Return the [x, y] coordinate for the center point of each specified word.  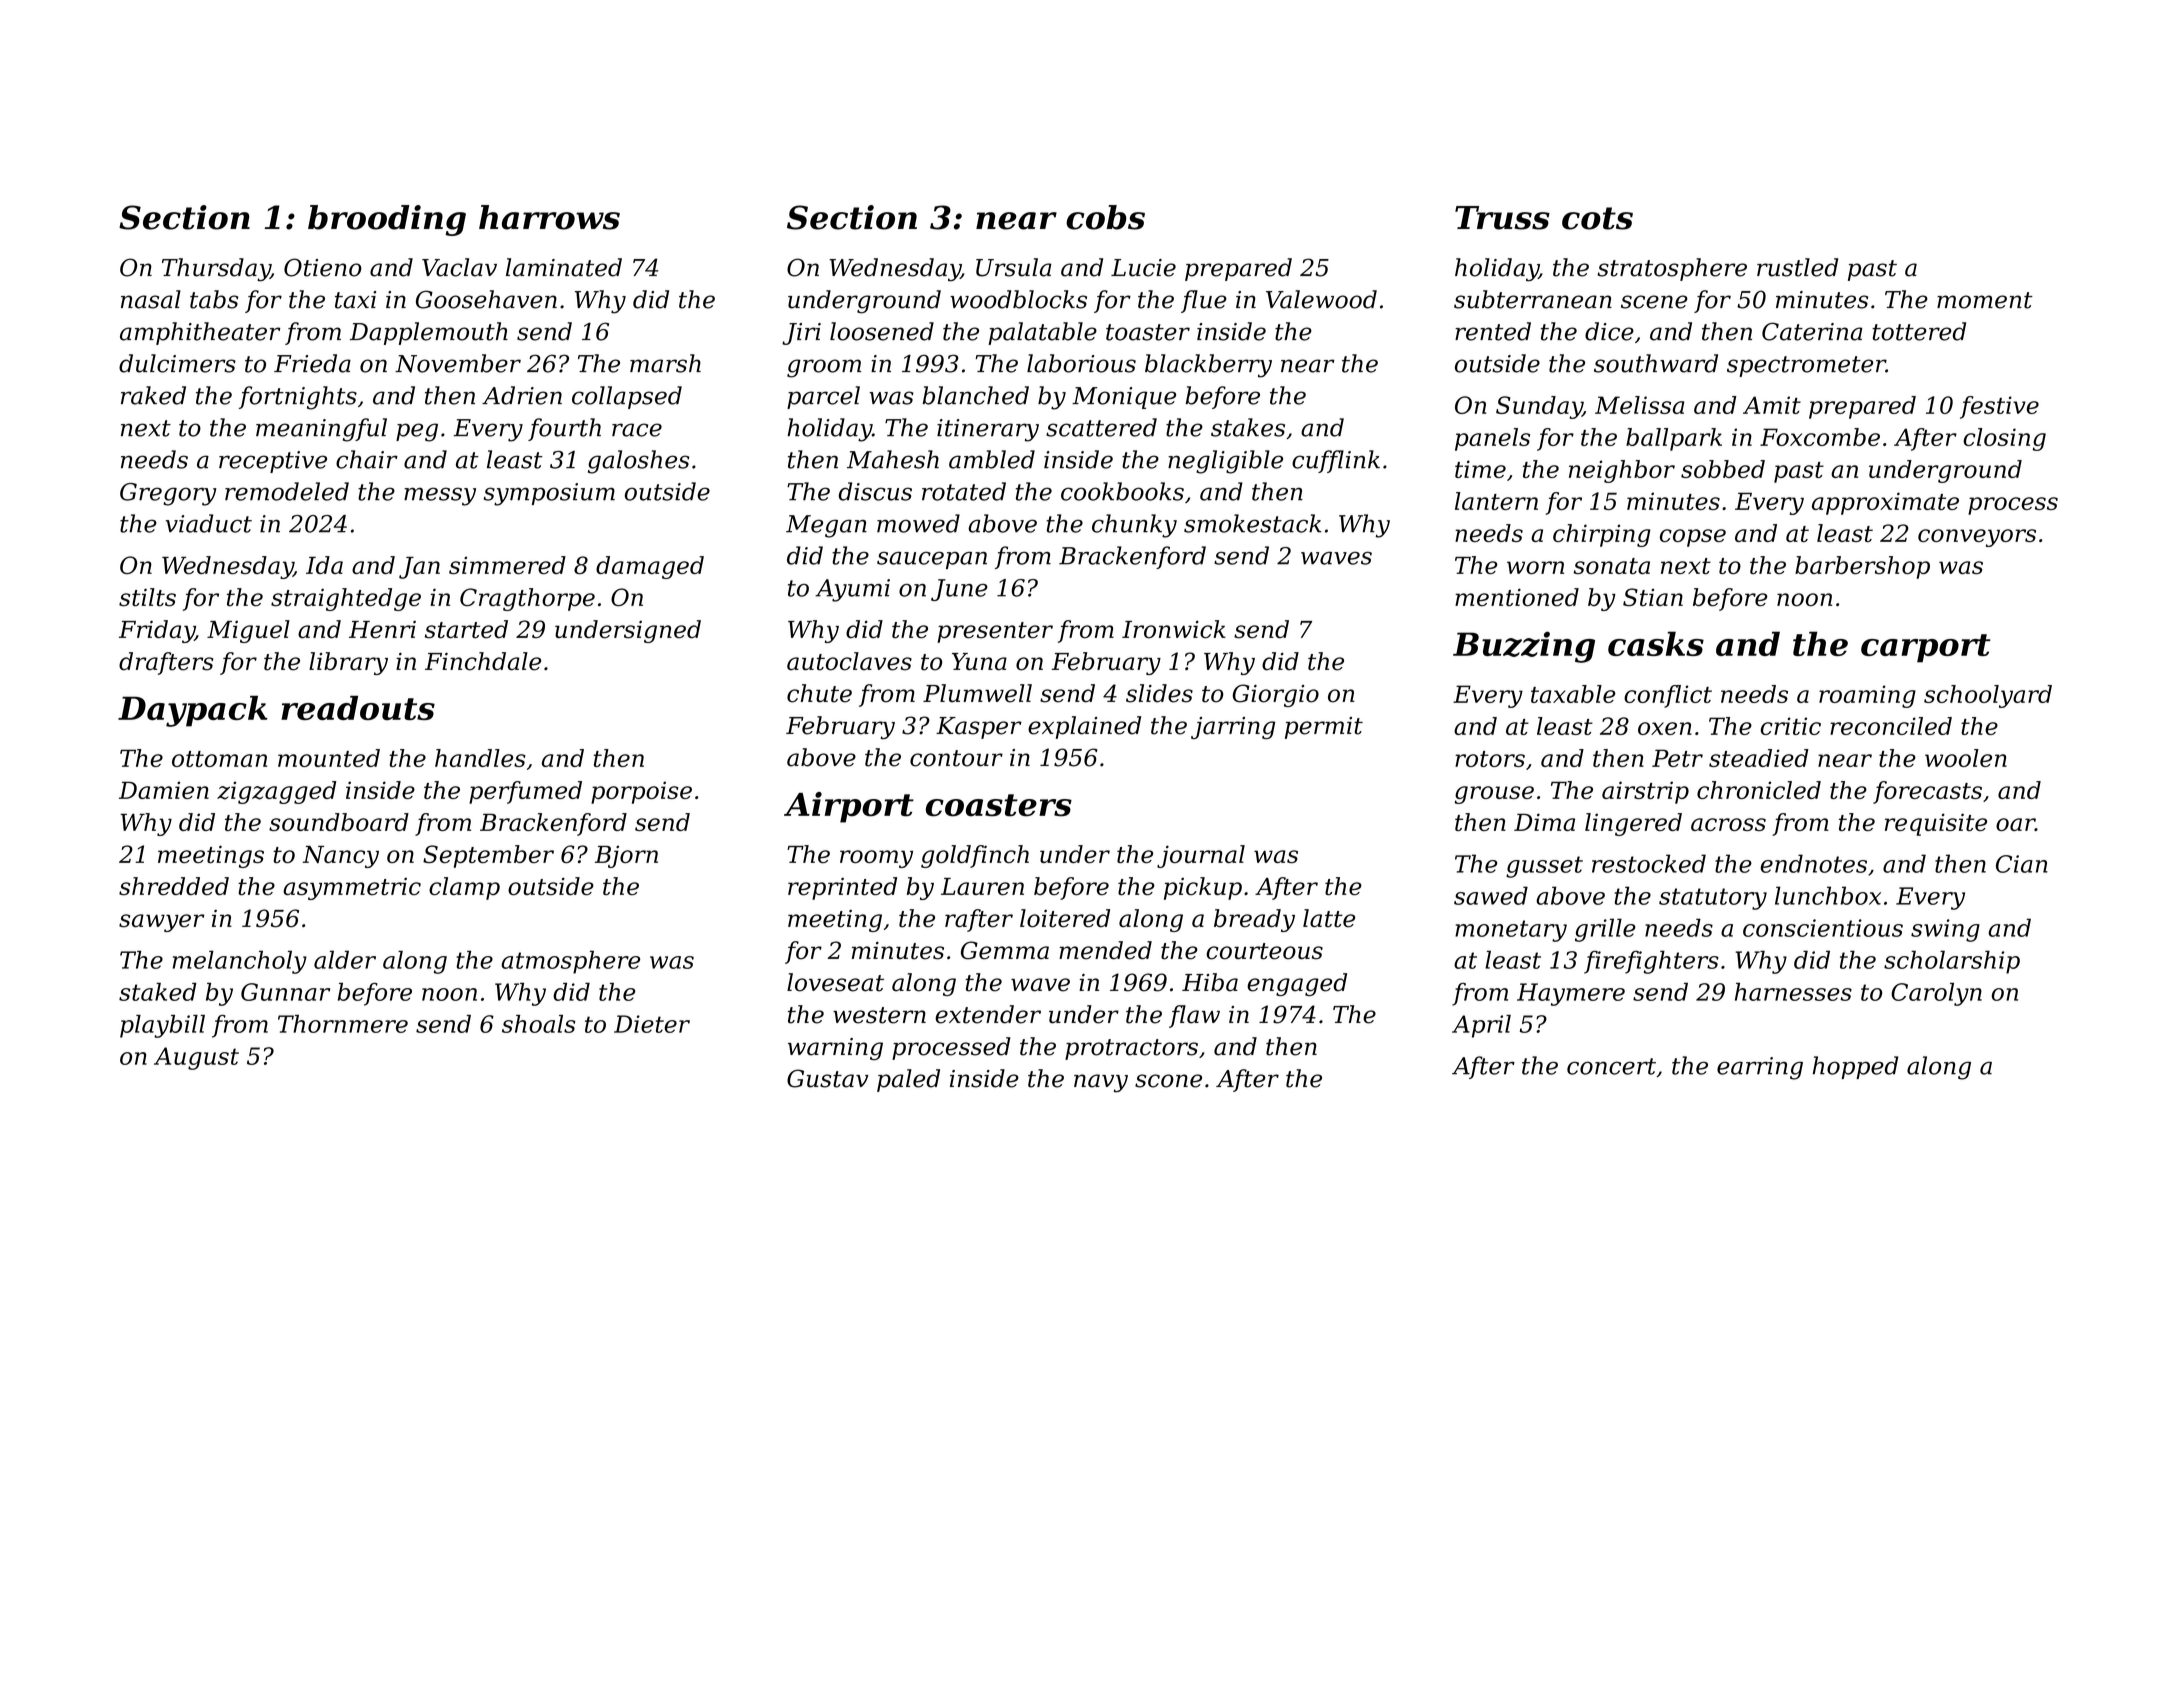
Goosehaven [486, 299]
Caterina [1812, 331]
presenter [995, 632]
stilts [147, 597]
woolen [1966, 758]
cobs [1105, 217]
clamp [464, 888]
